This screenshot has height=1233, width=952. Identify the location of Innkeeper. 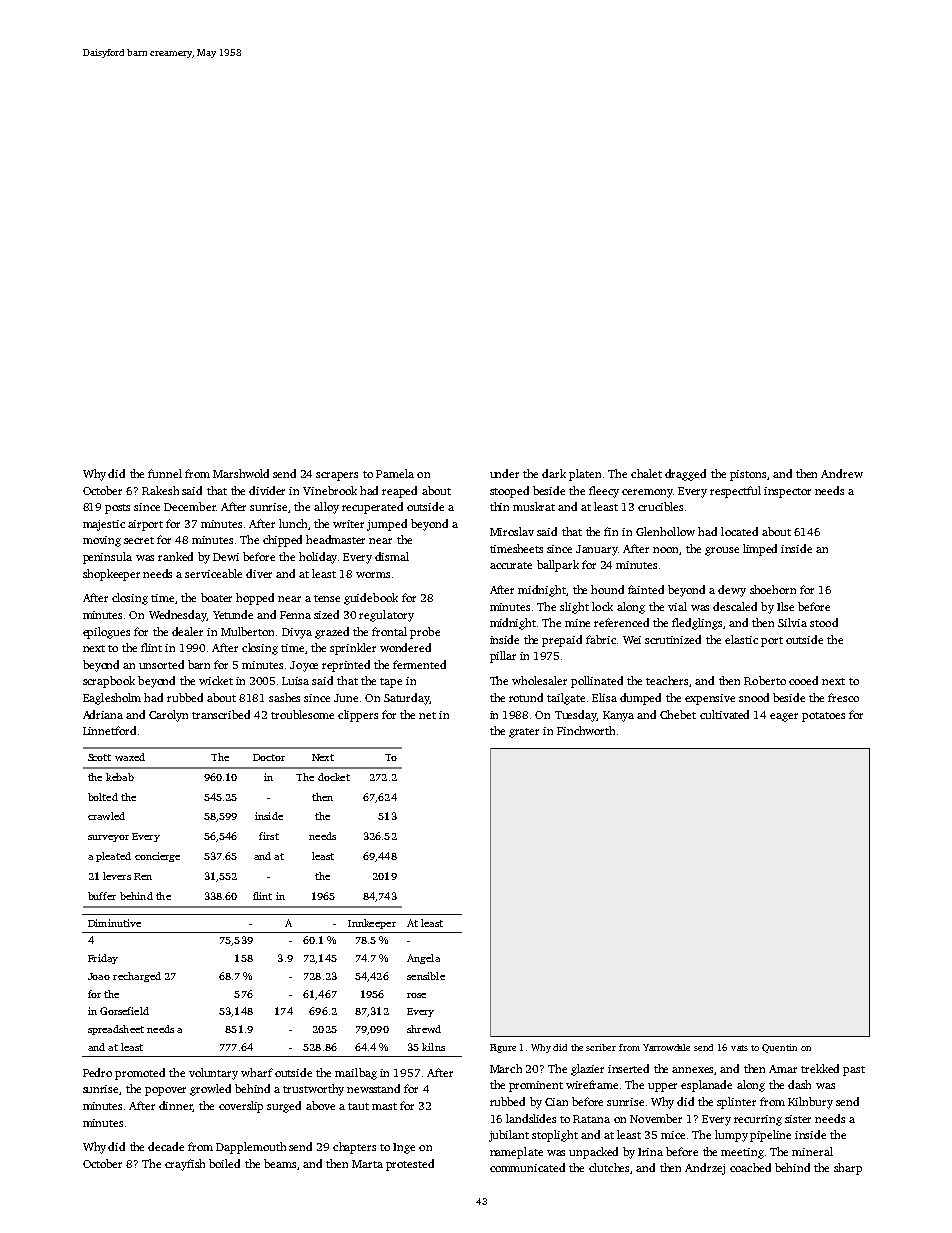
(372, 924).
